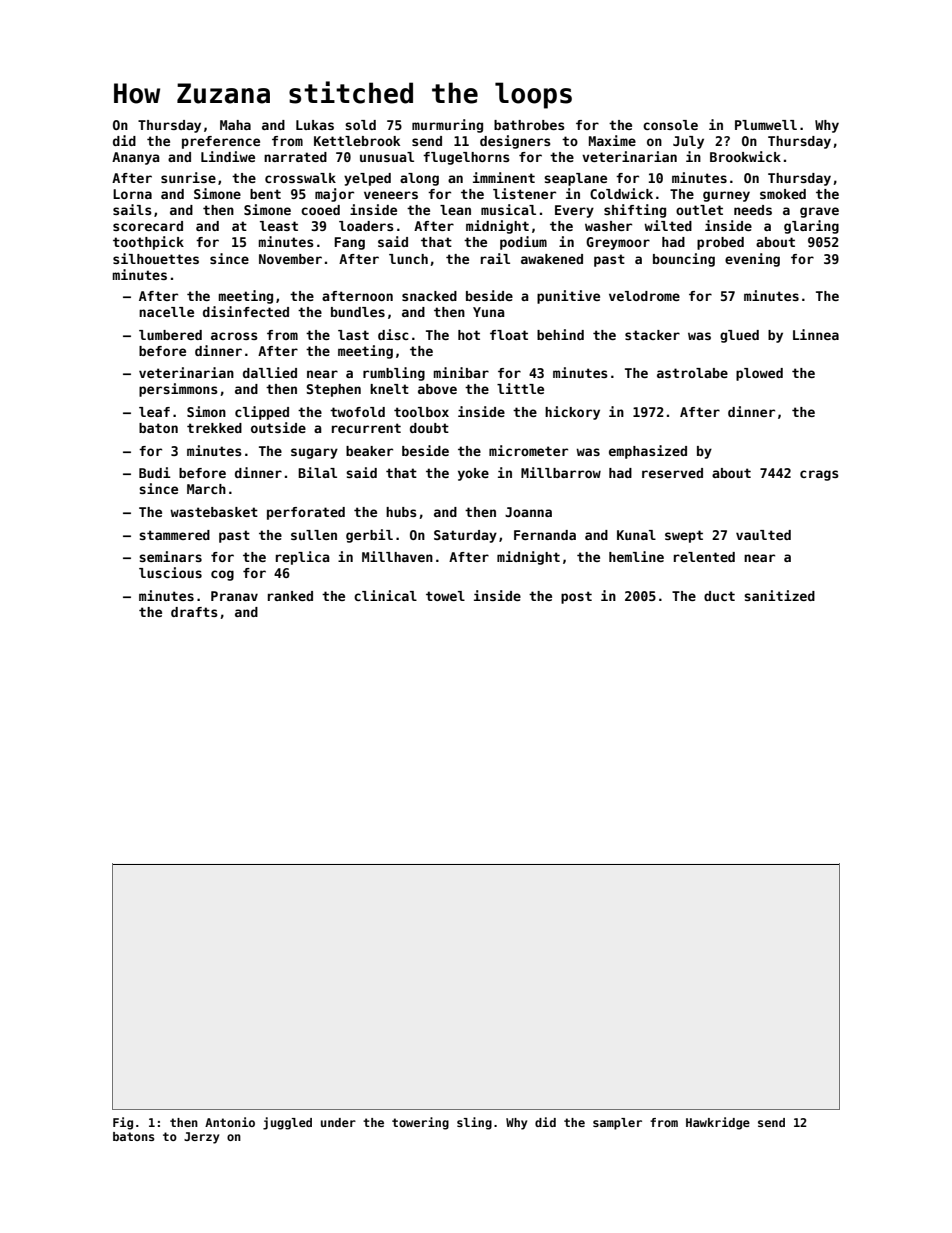 The image size is (952, 1233). What do you see at coordinates (652, 335) in the screenshot?
I see `stacker` at bounding box center [652, 335].
